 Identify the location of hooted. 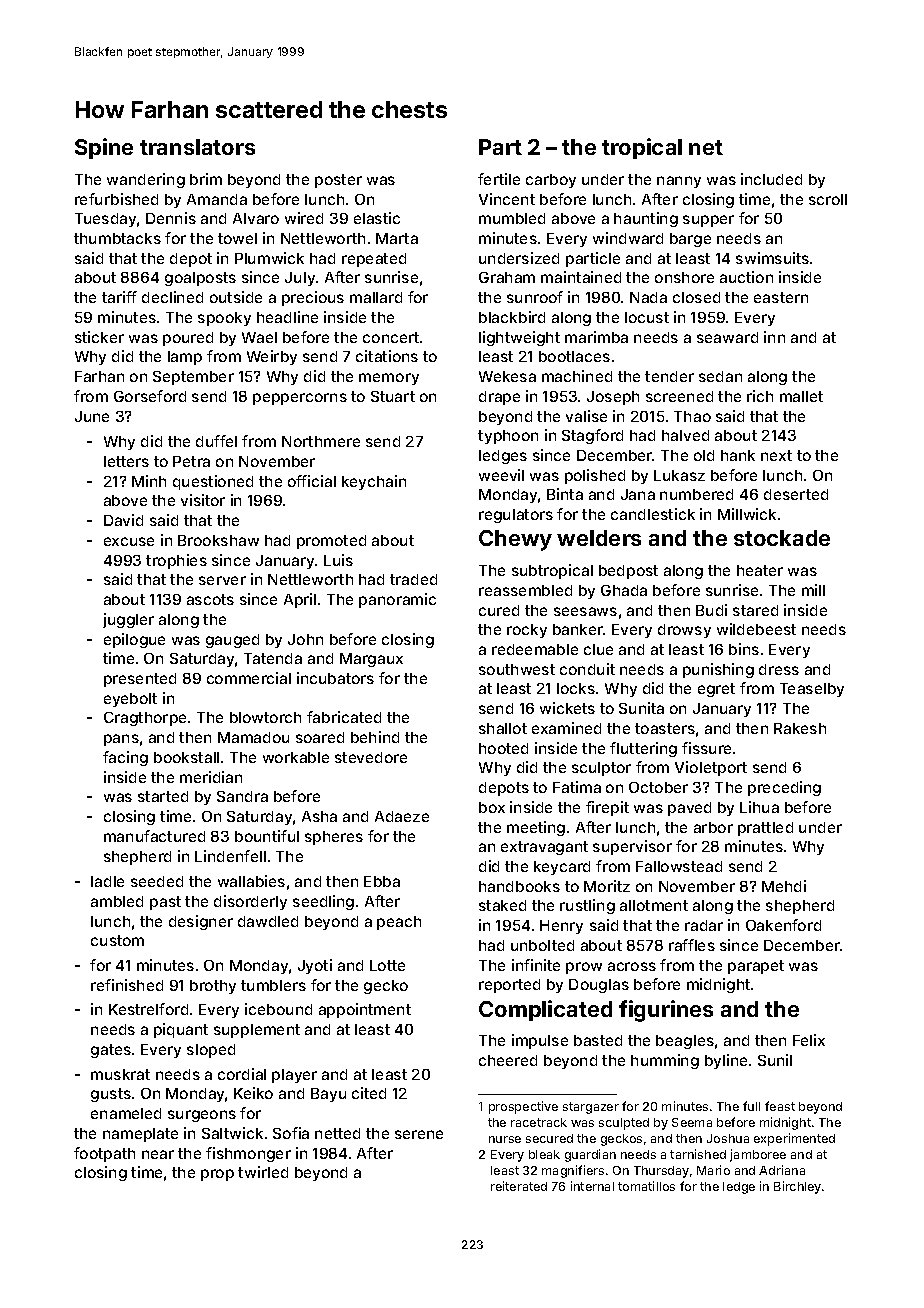
(503, 748).
